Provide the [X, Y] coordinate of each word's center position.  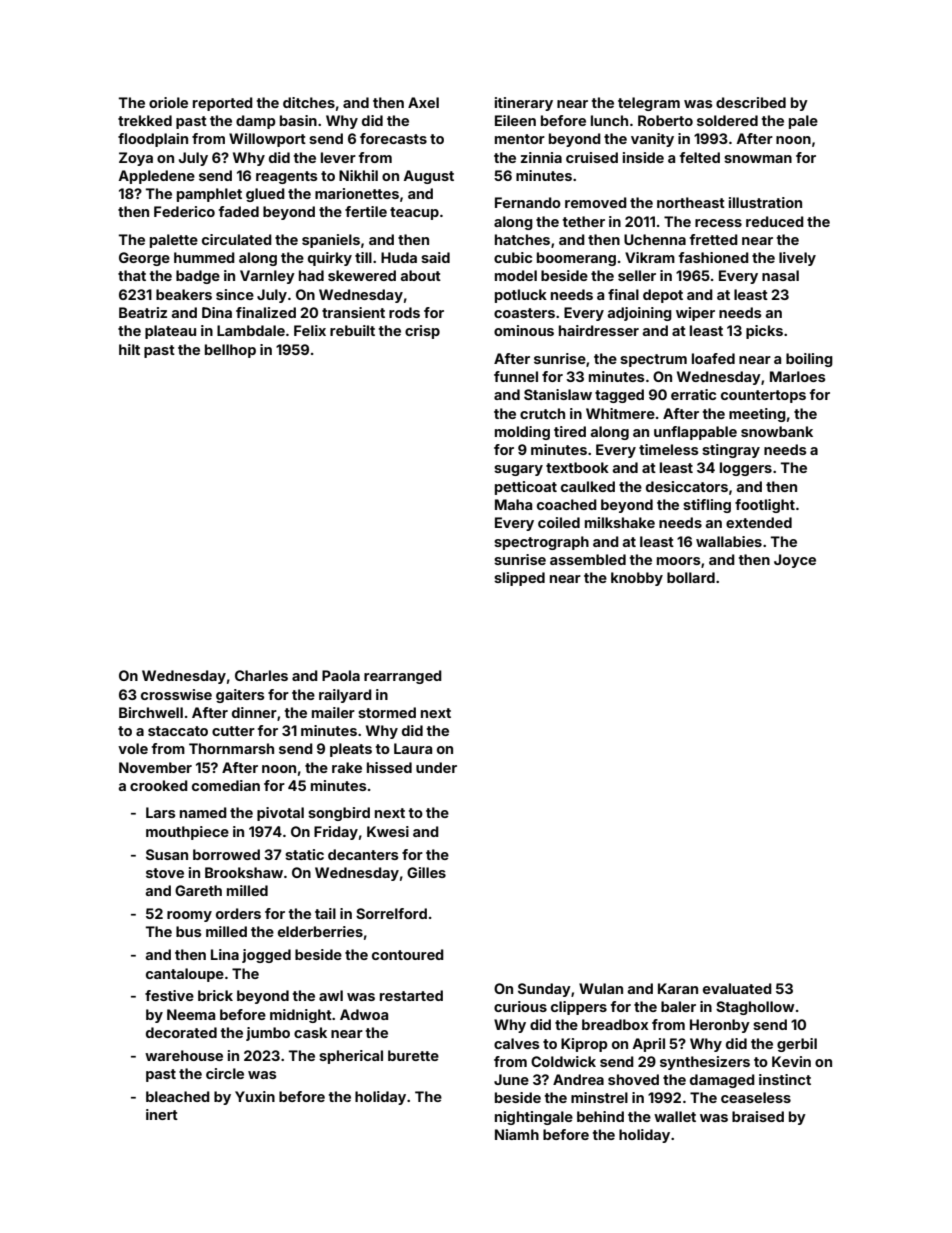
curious [520, 1006]
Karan [678, 988]
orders [238, 913]
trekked [145, 120]
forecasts [393, 138]
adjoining [640, 314]
